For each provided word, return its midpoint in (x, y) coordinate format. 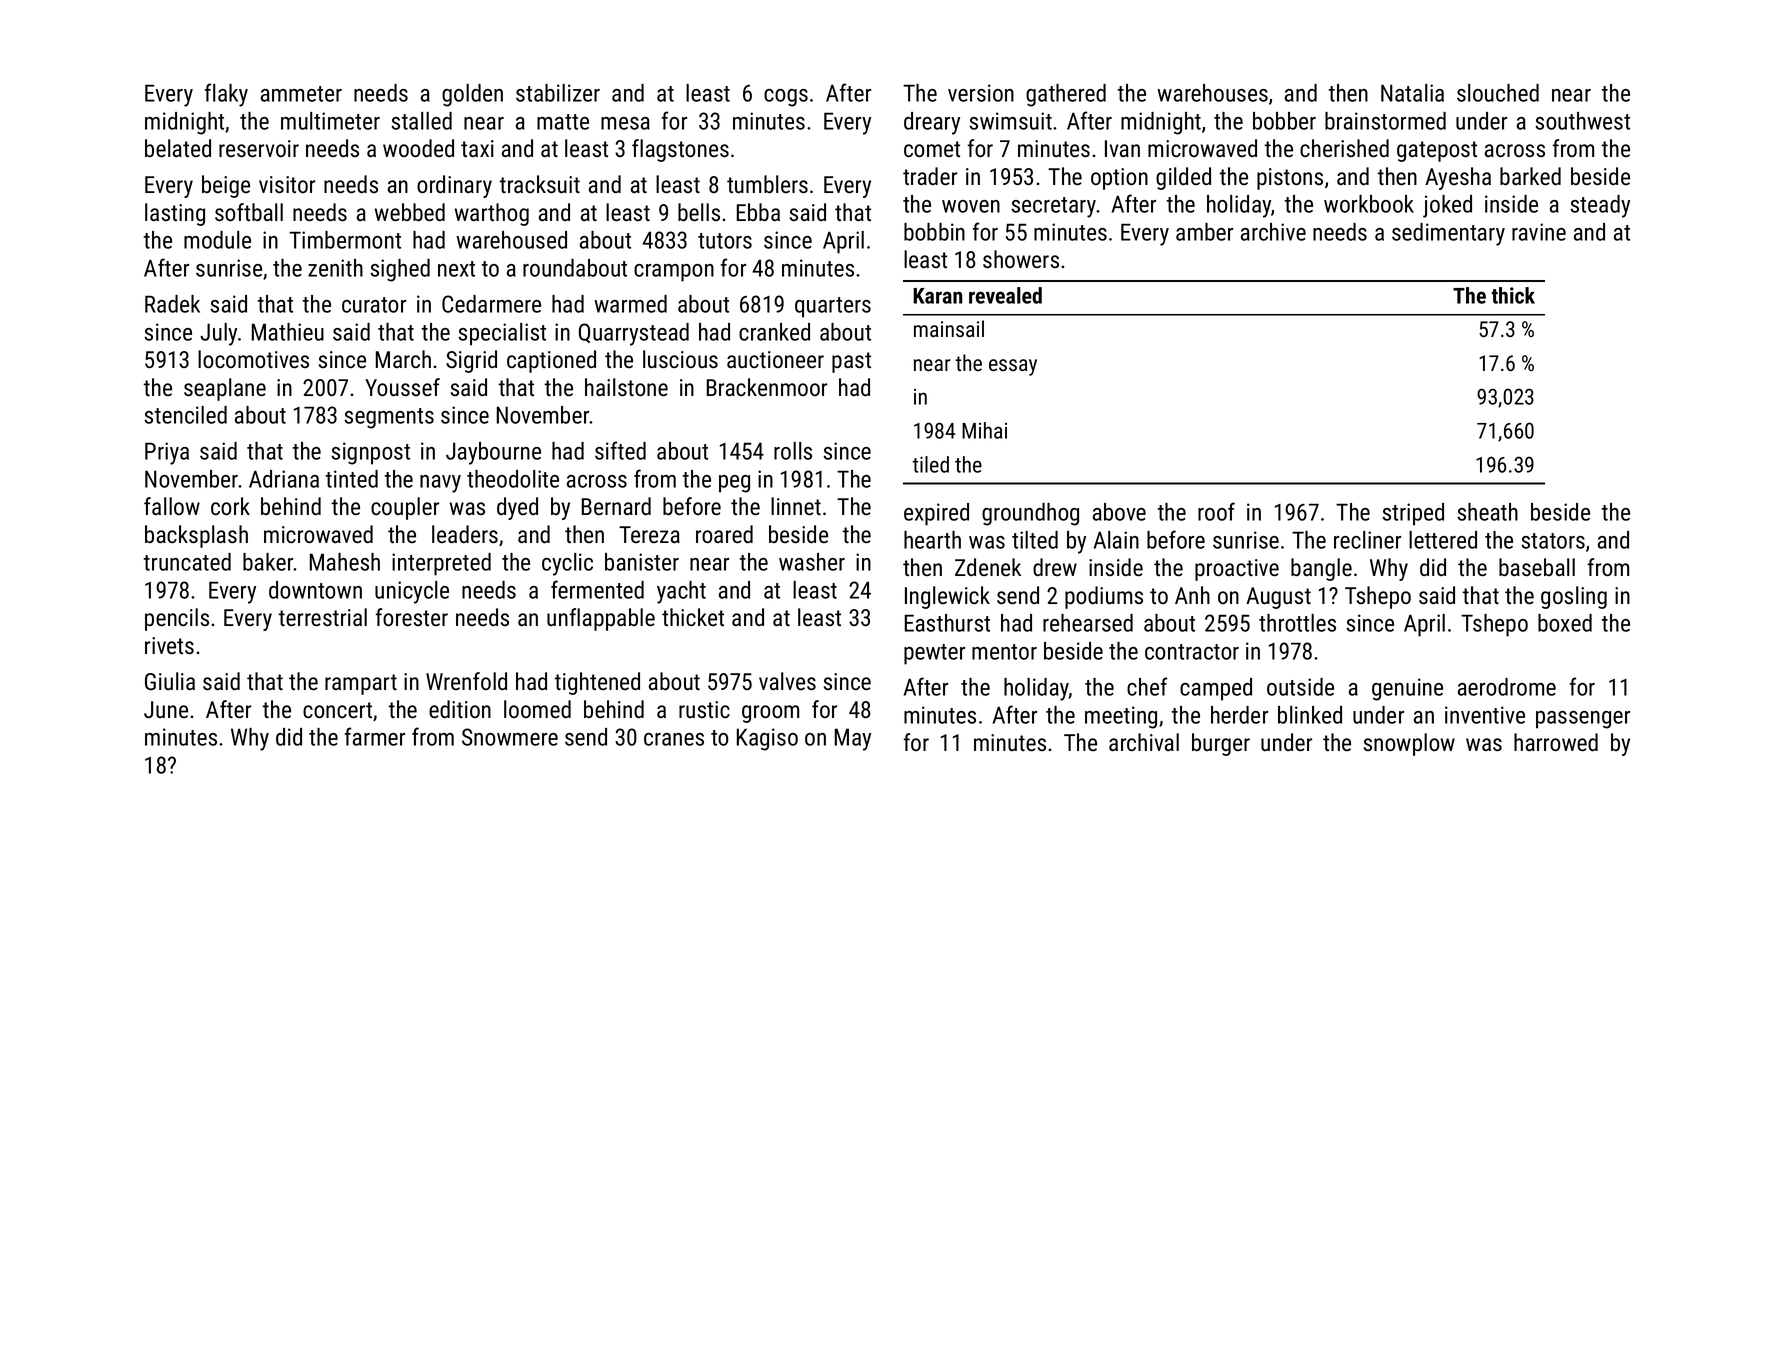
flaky (226, 95)
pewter (934, 654)
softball (249, 212)
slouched (1498, 93)
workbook (1369, 204)
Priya (167, 453)
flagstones (680, 150)
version (981, 93)
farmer (375, 736)
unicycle (412, 592)
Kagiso (767, 739)
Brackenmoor (767, 387)
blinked (1310, 715)
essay (1013, 367)
